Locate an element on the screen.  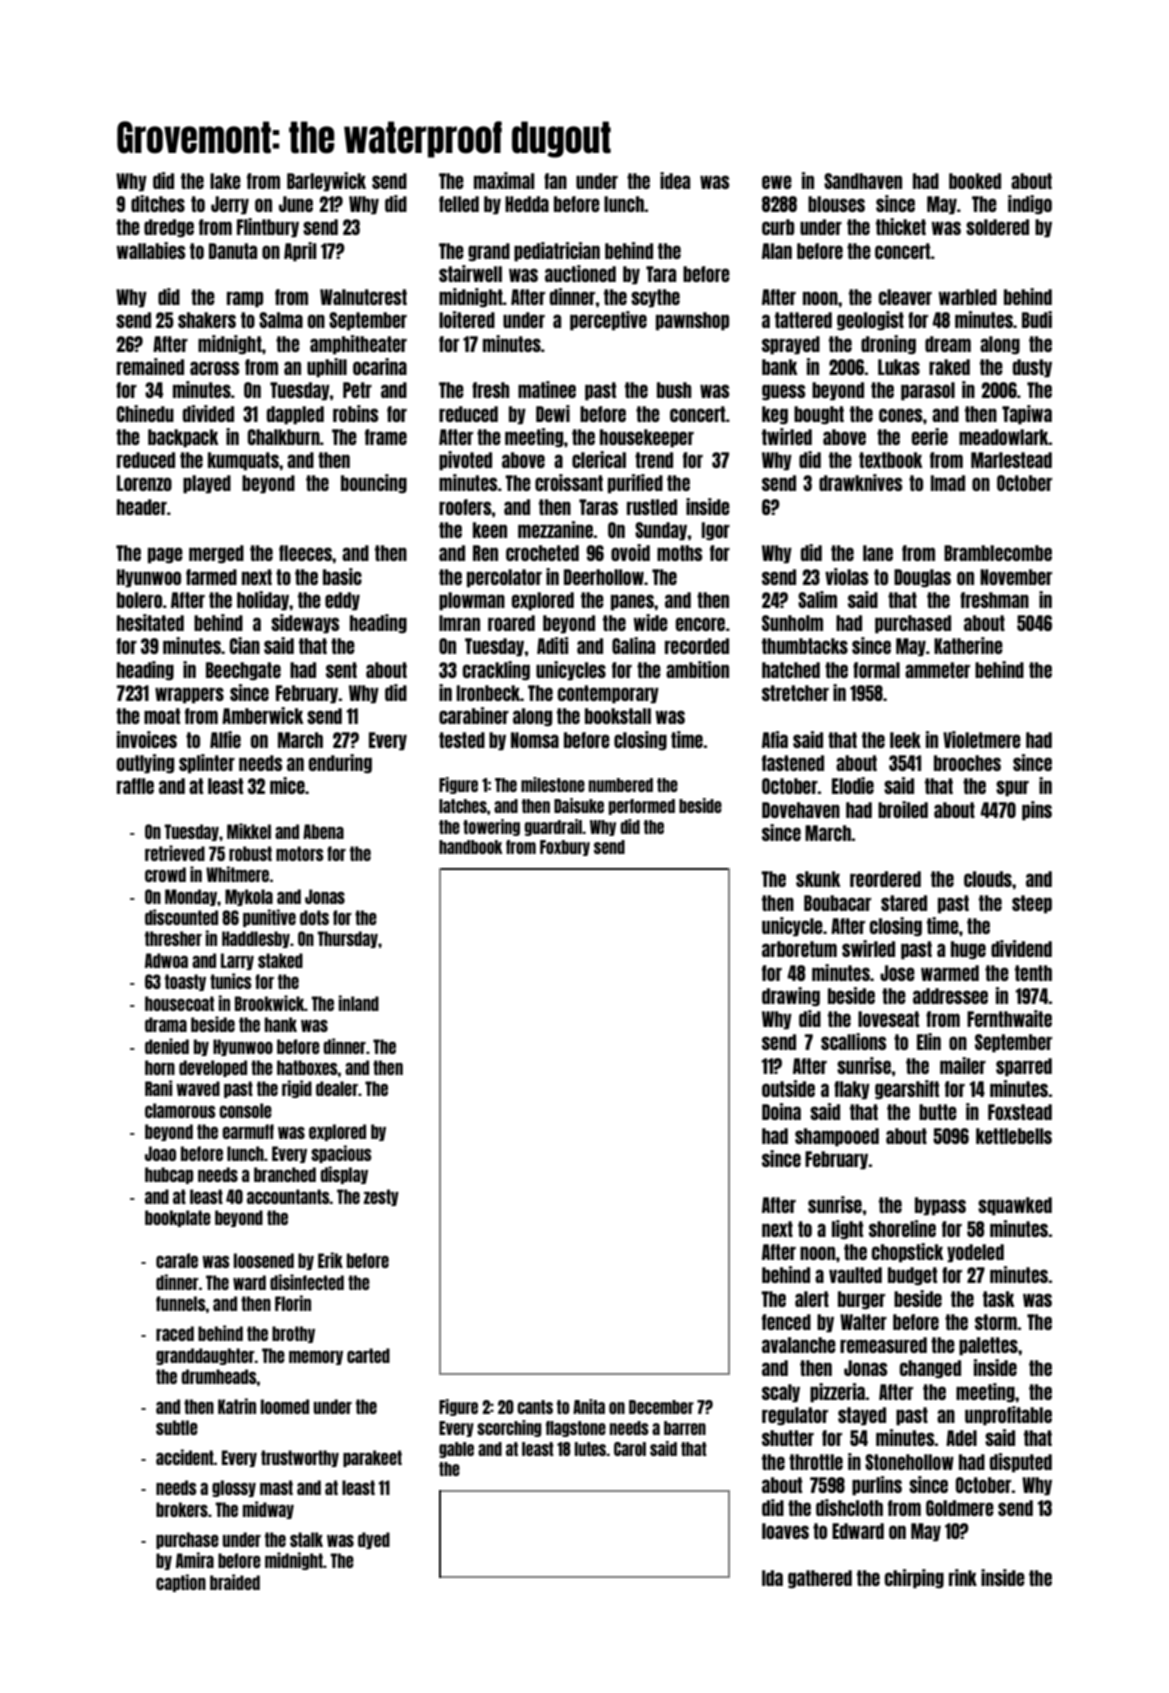
caption is located at coordinates (181, 1583).
